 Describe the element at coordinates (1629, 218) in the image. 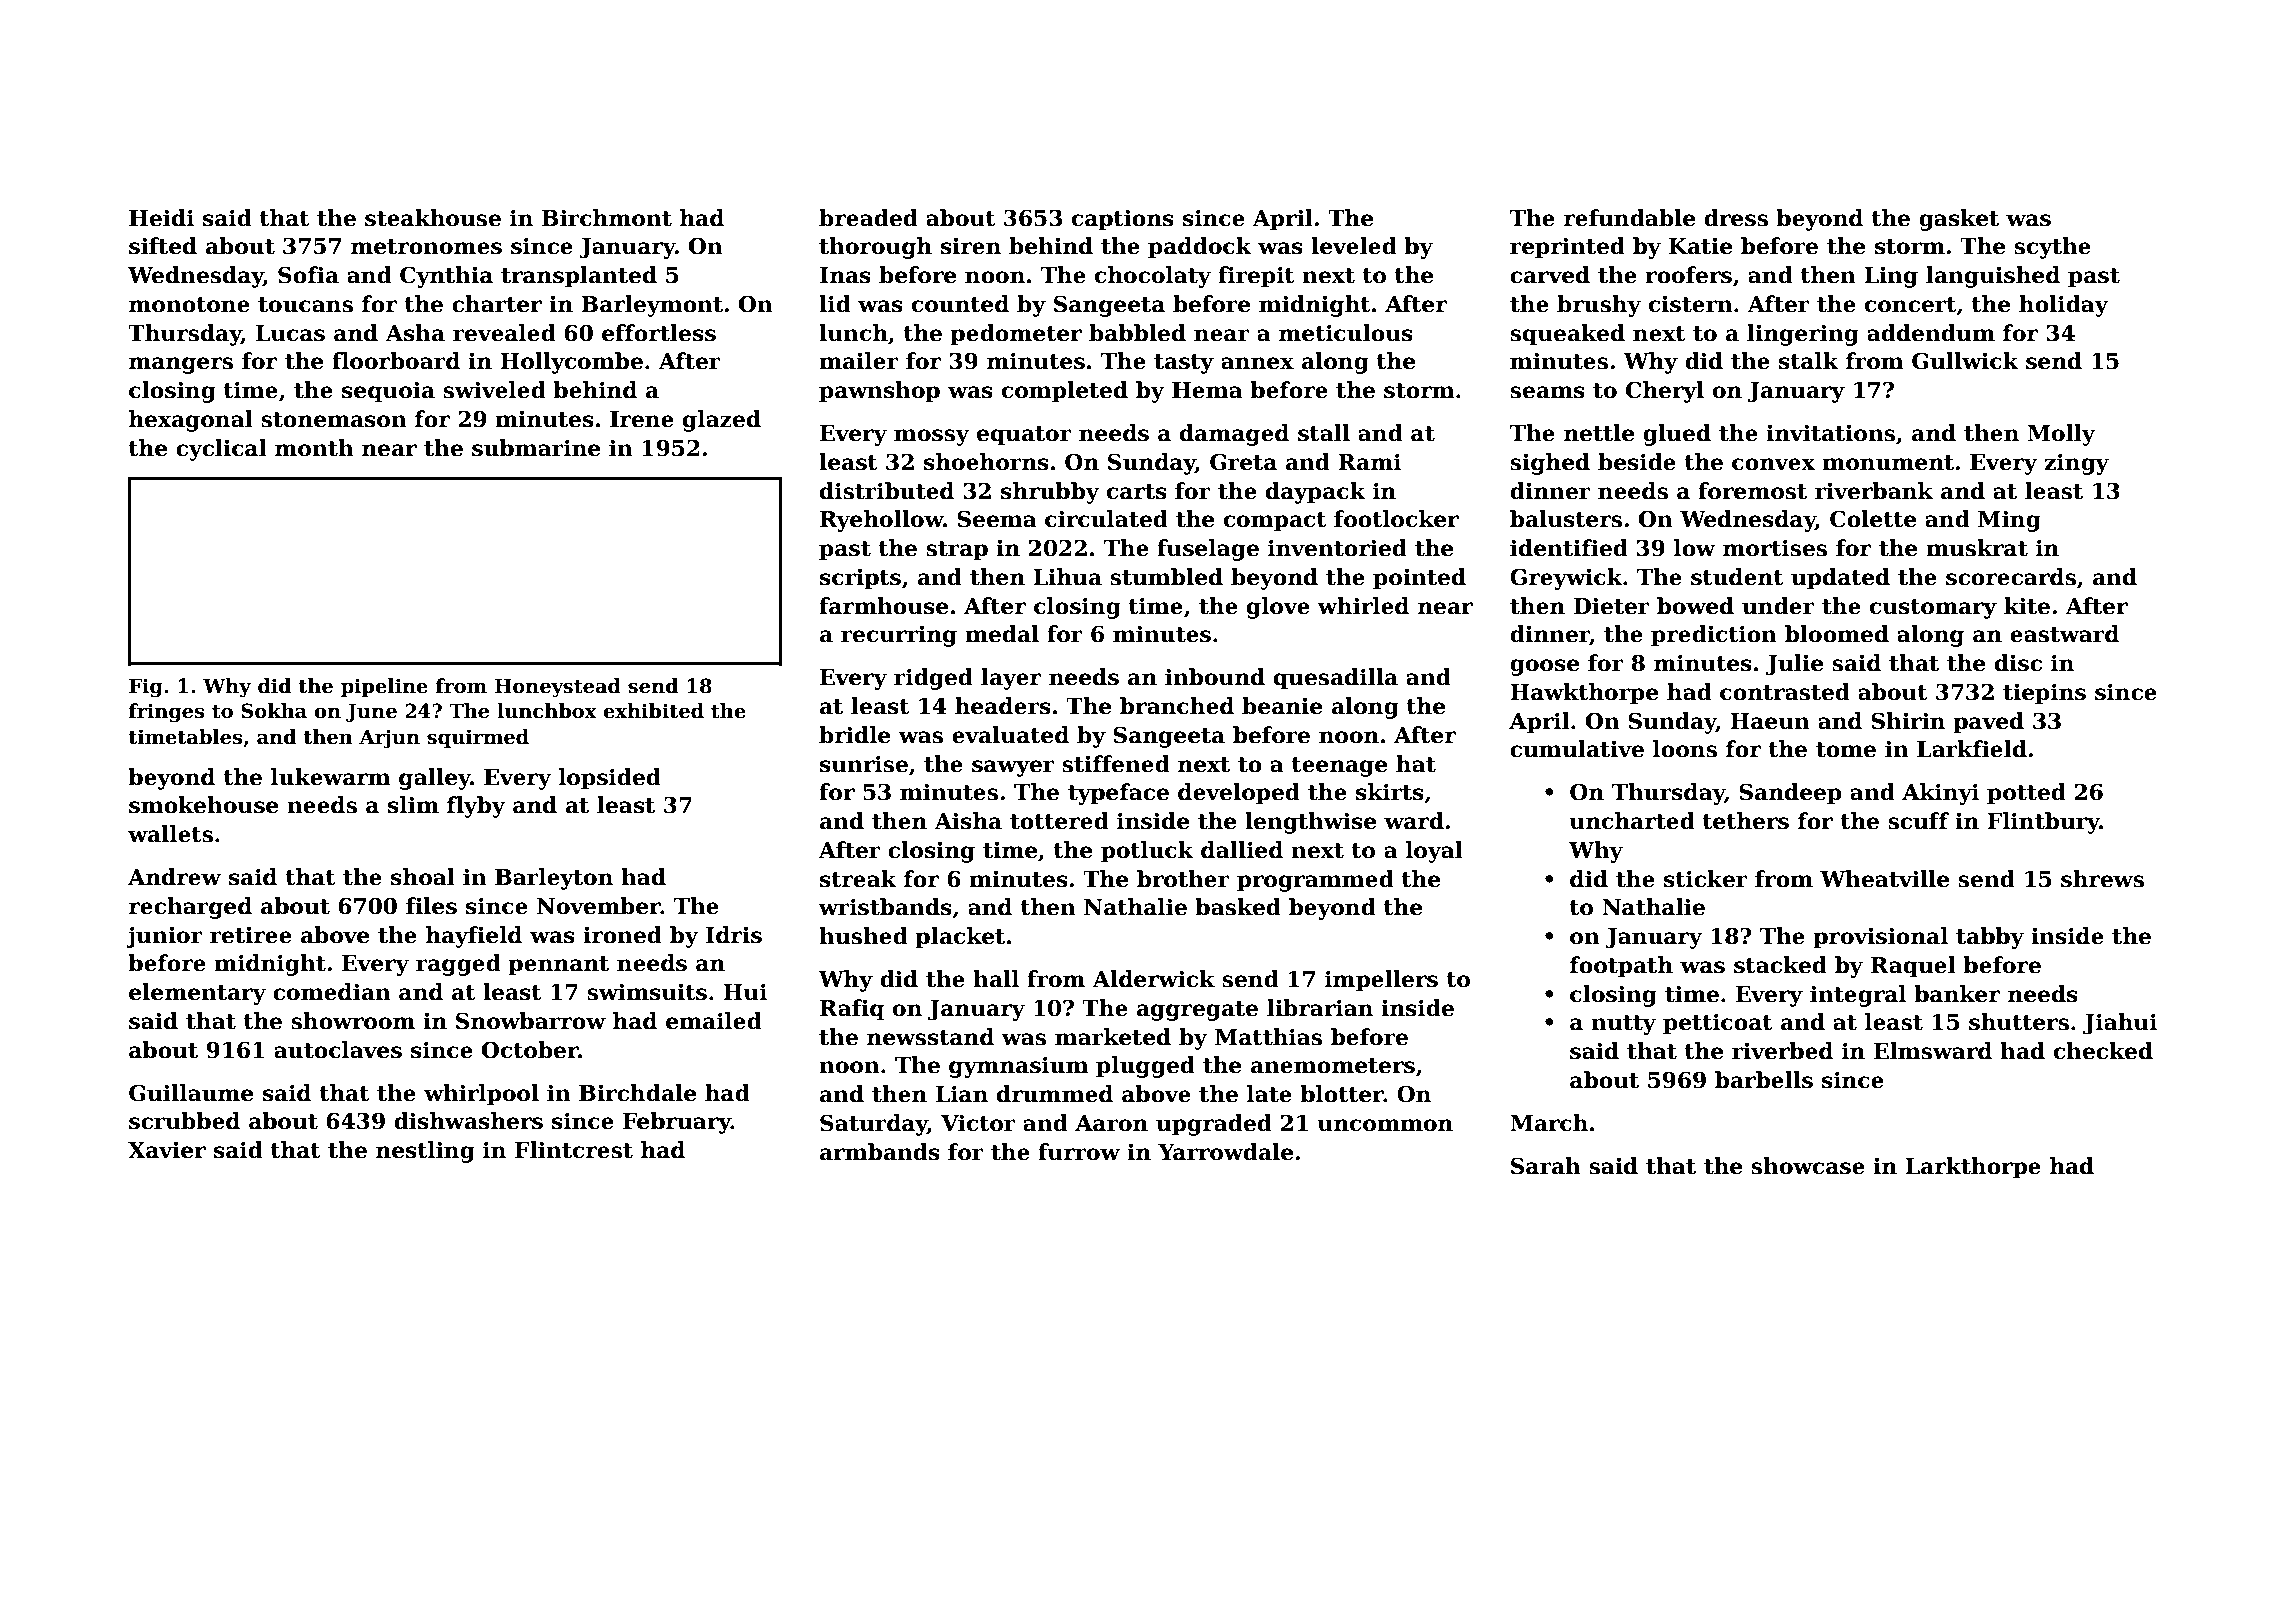

I see `refundable` at that location.
